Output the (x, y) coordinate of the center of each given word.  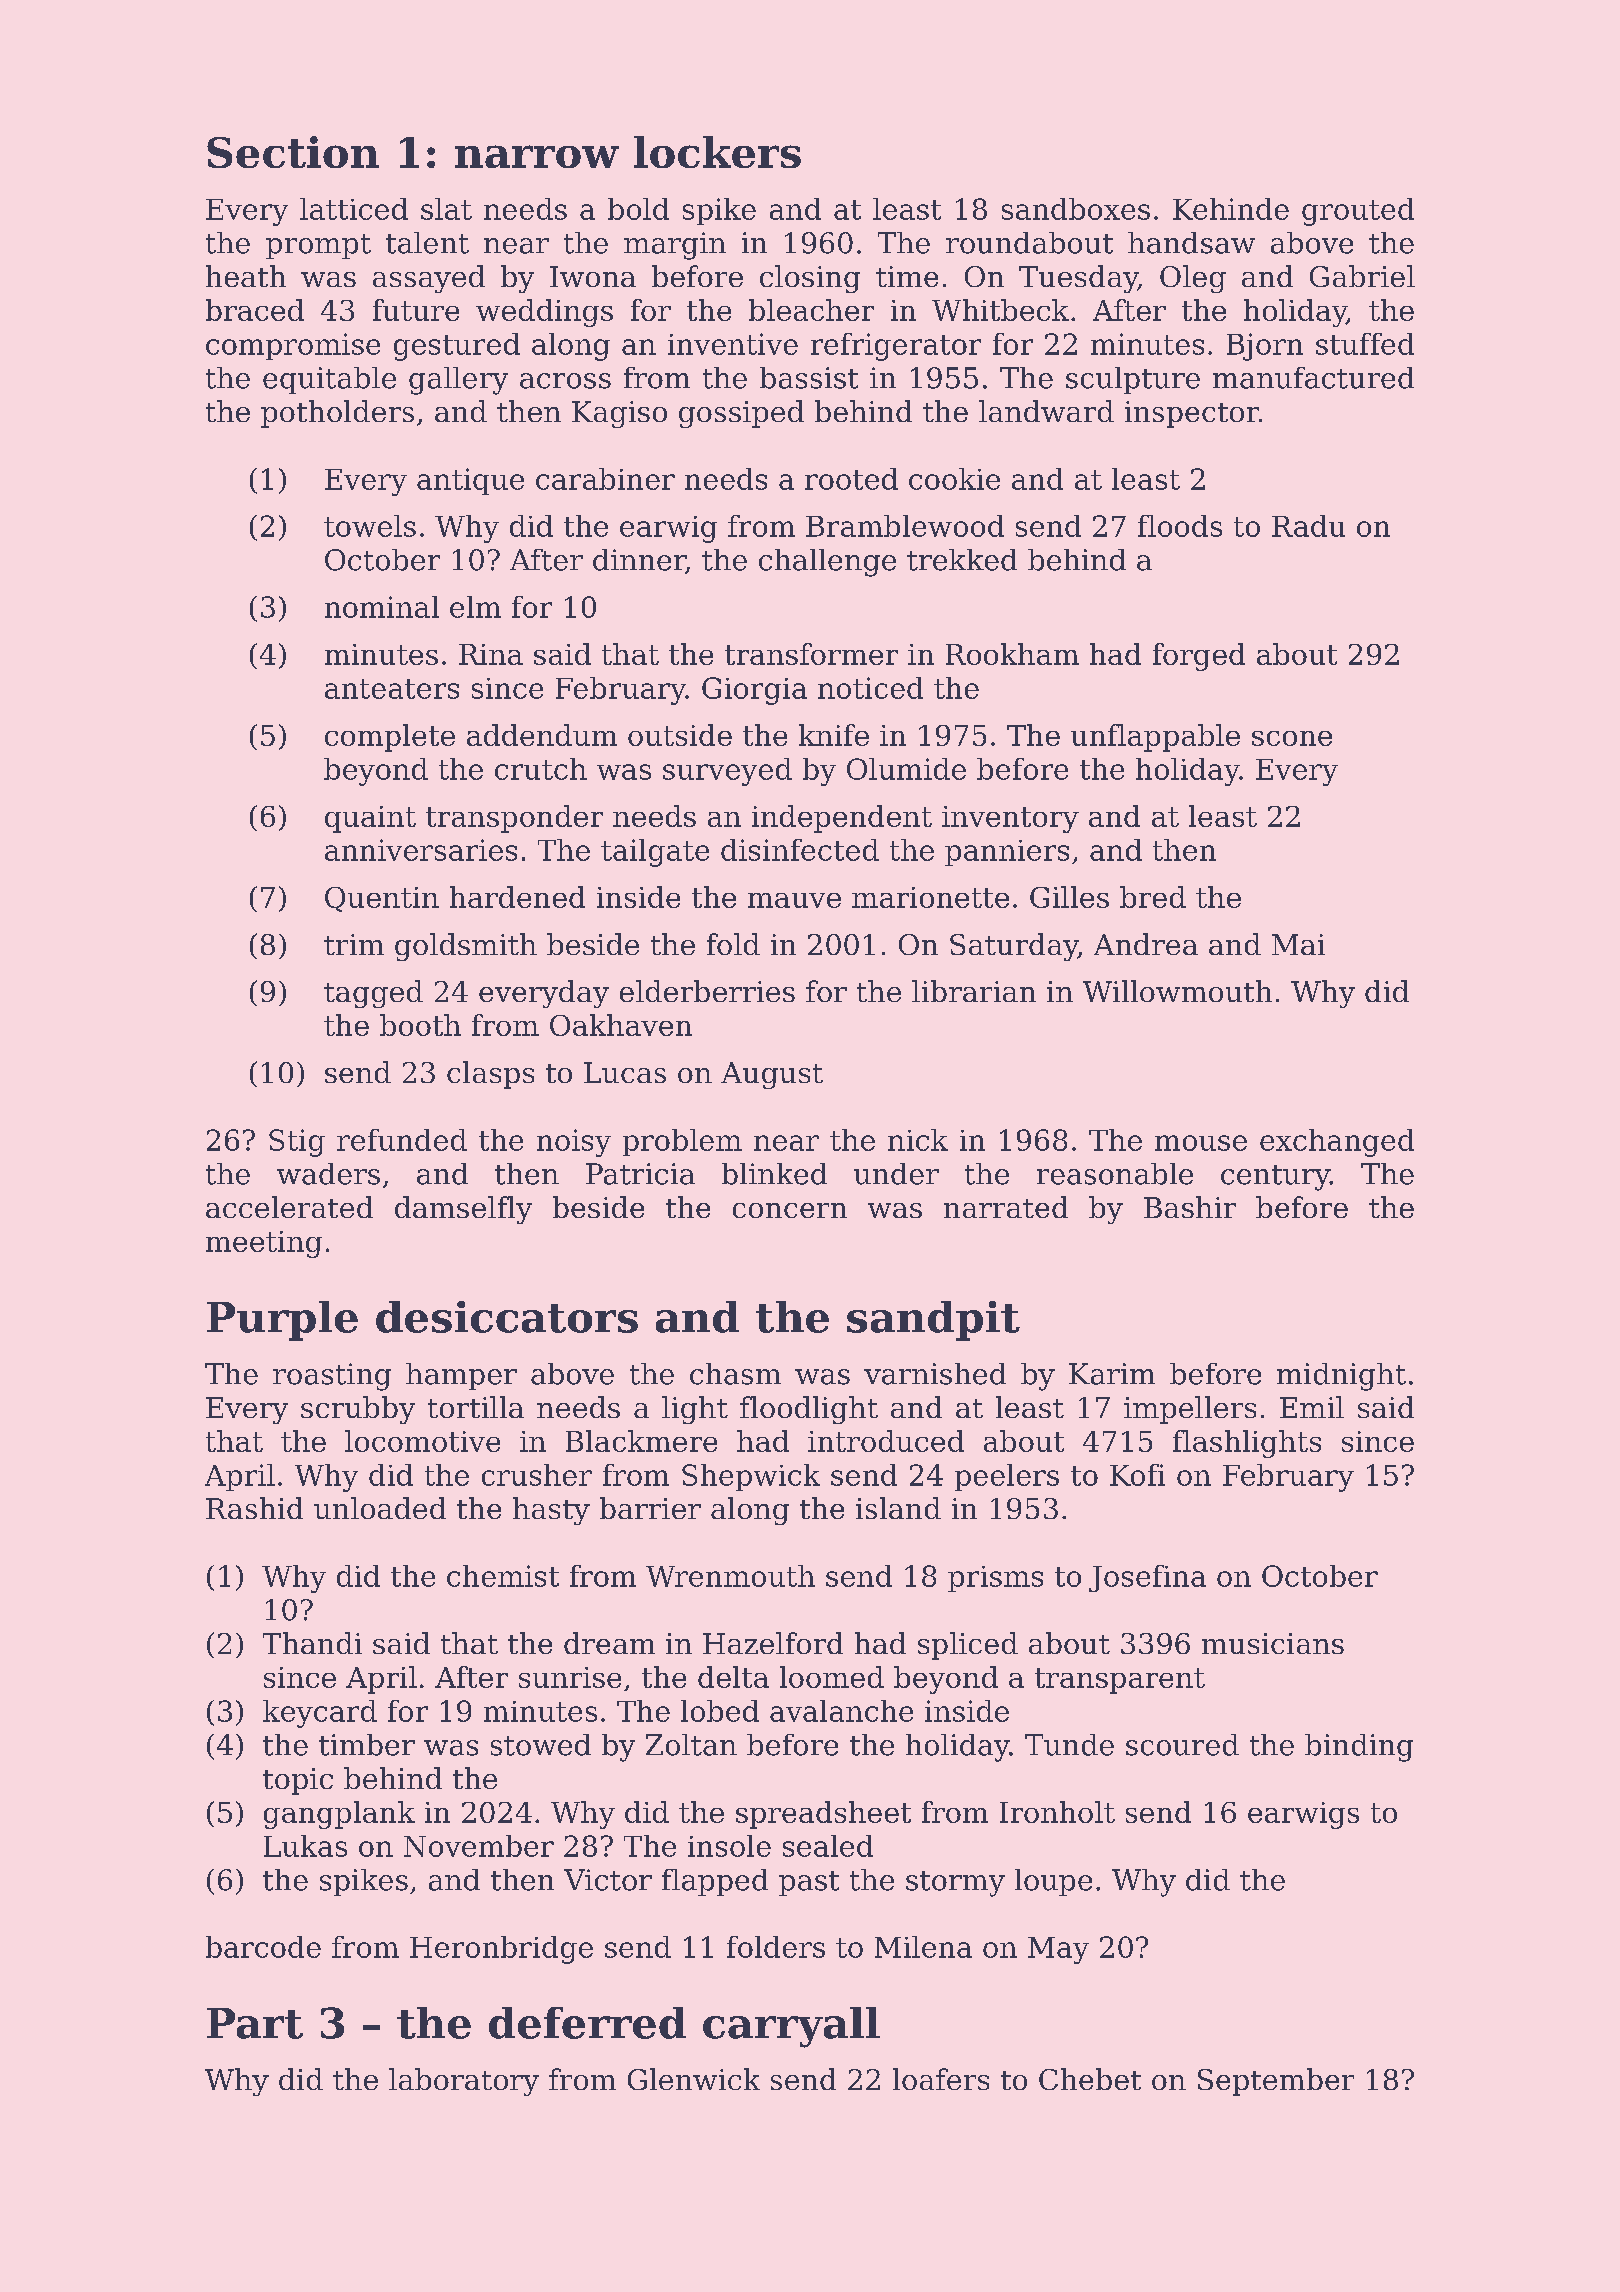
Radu (1308, 526)
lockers (717, 152)
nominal (382, 607)
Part (255, 2023)
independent (842, 819)
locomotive (422, 1441)
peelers (1007, 1477)
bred (1153, 897)
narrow (537, 156)
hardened (517, 897)
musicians (1273, 1643)
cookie (954, 479)
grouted (1358, 212)
